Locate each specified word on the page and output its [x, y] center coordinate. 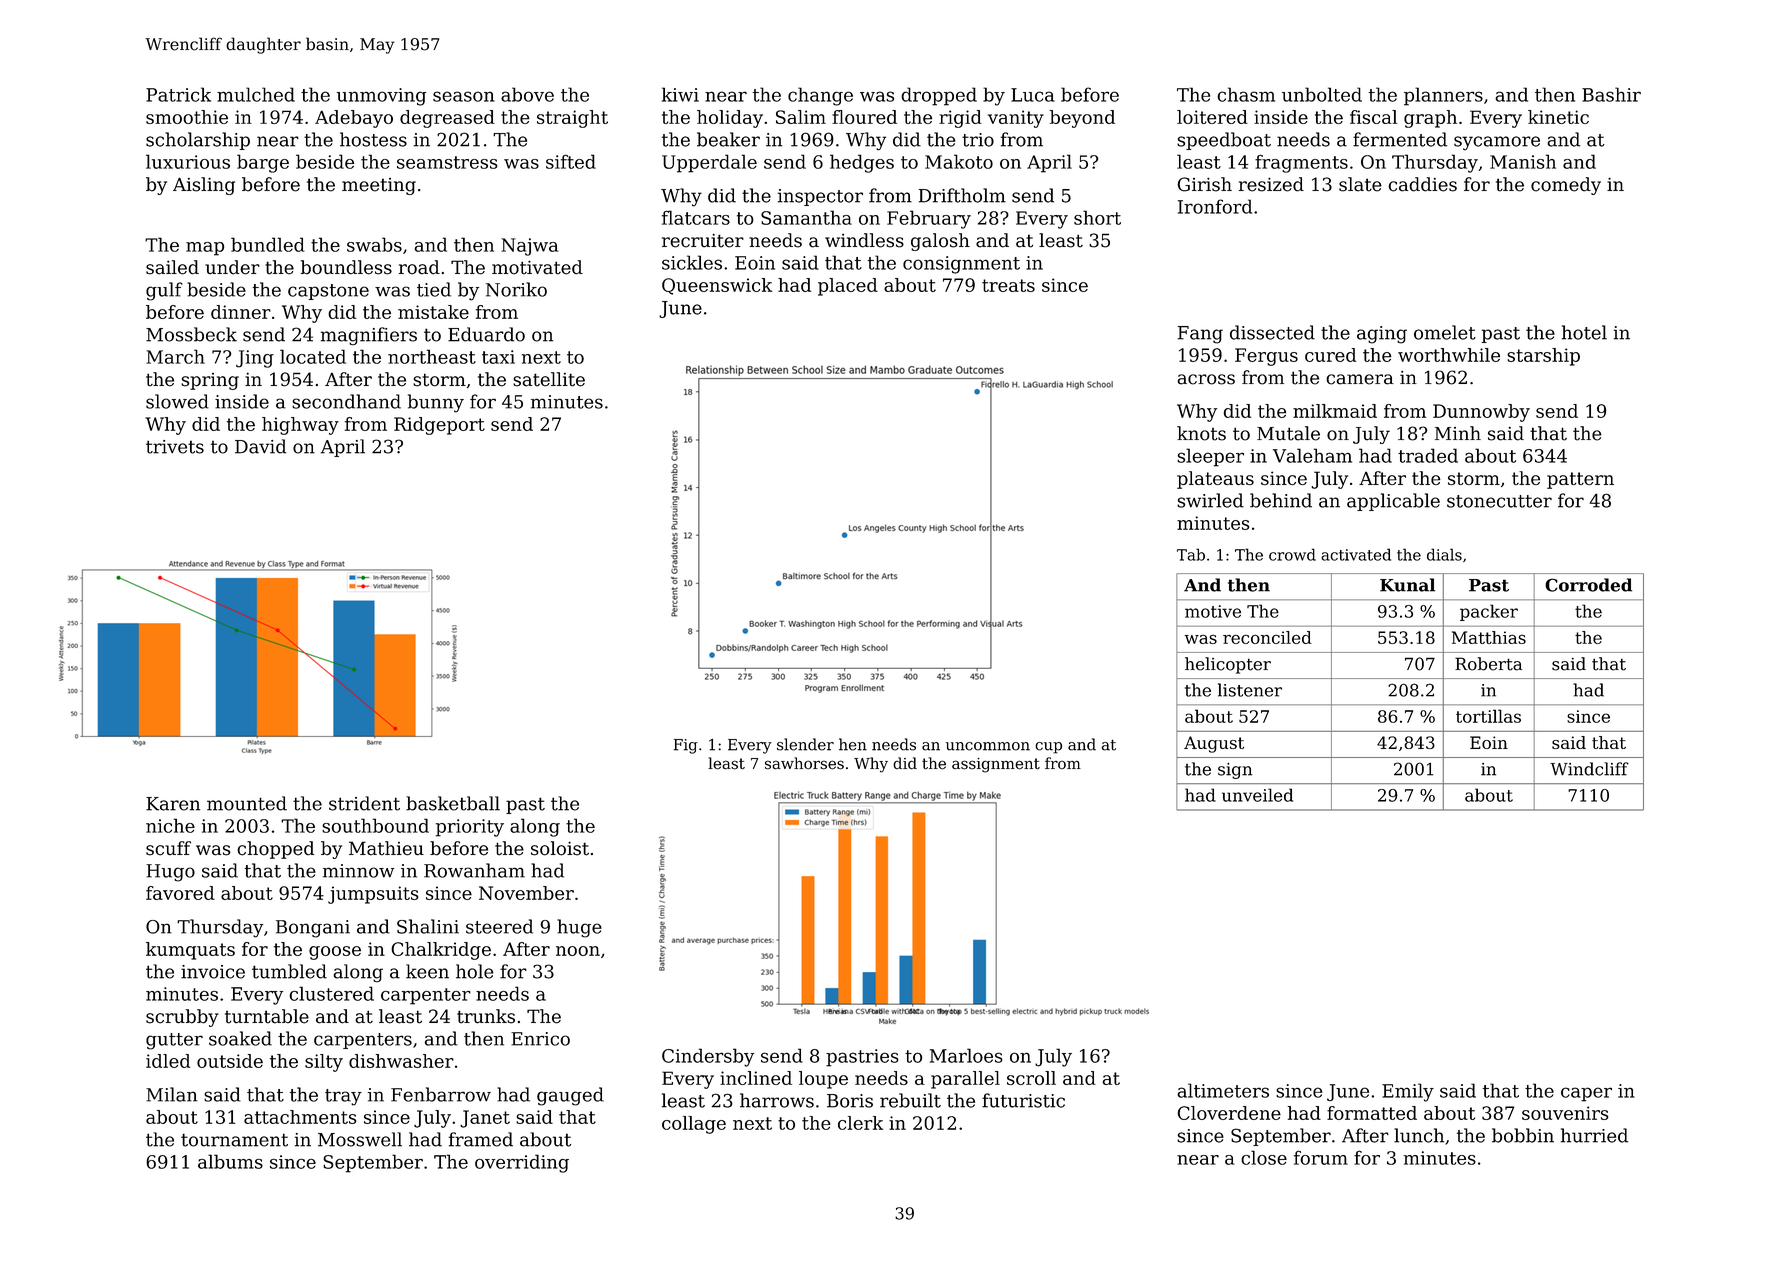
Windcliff [1589, 769]
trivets [175, 447]
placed [848, 287]
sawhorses [804, 763]
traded [1428, 455]
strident [364, 803]
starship [1543, 357]
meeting [379, 186]
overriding [522, 1163]
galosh [940, 242]
